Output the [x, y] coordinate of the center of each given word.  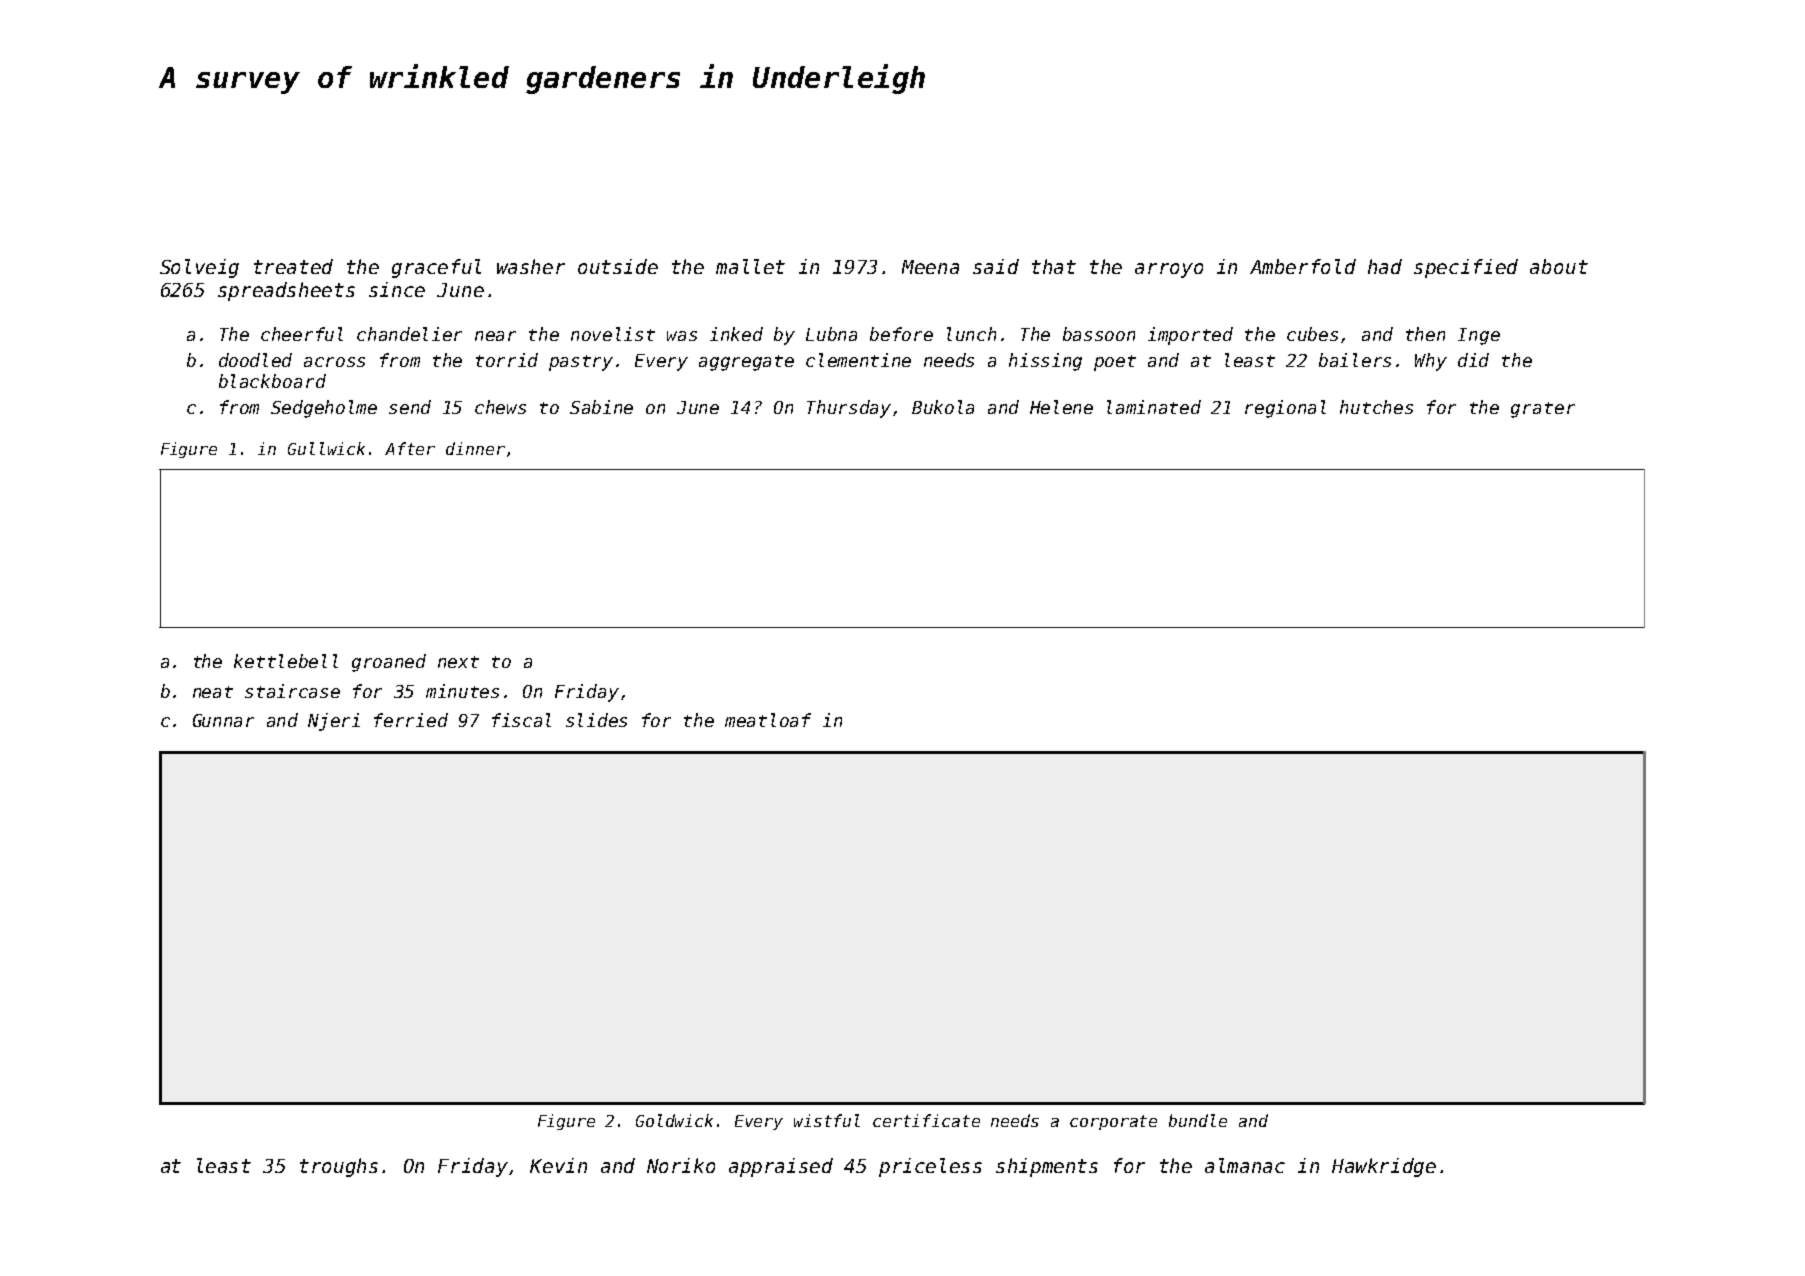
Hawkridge [1384, 1167]
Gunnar [223, 720]
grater [1543, 410]
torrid [507, 360]
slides [596, 720]
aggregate [746, 363]
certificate [926, 1120]
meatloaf [768, 720]
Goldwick [674, 1120]
